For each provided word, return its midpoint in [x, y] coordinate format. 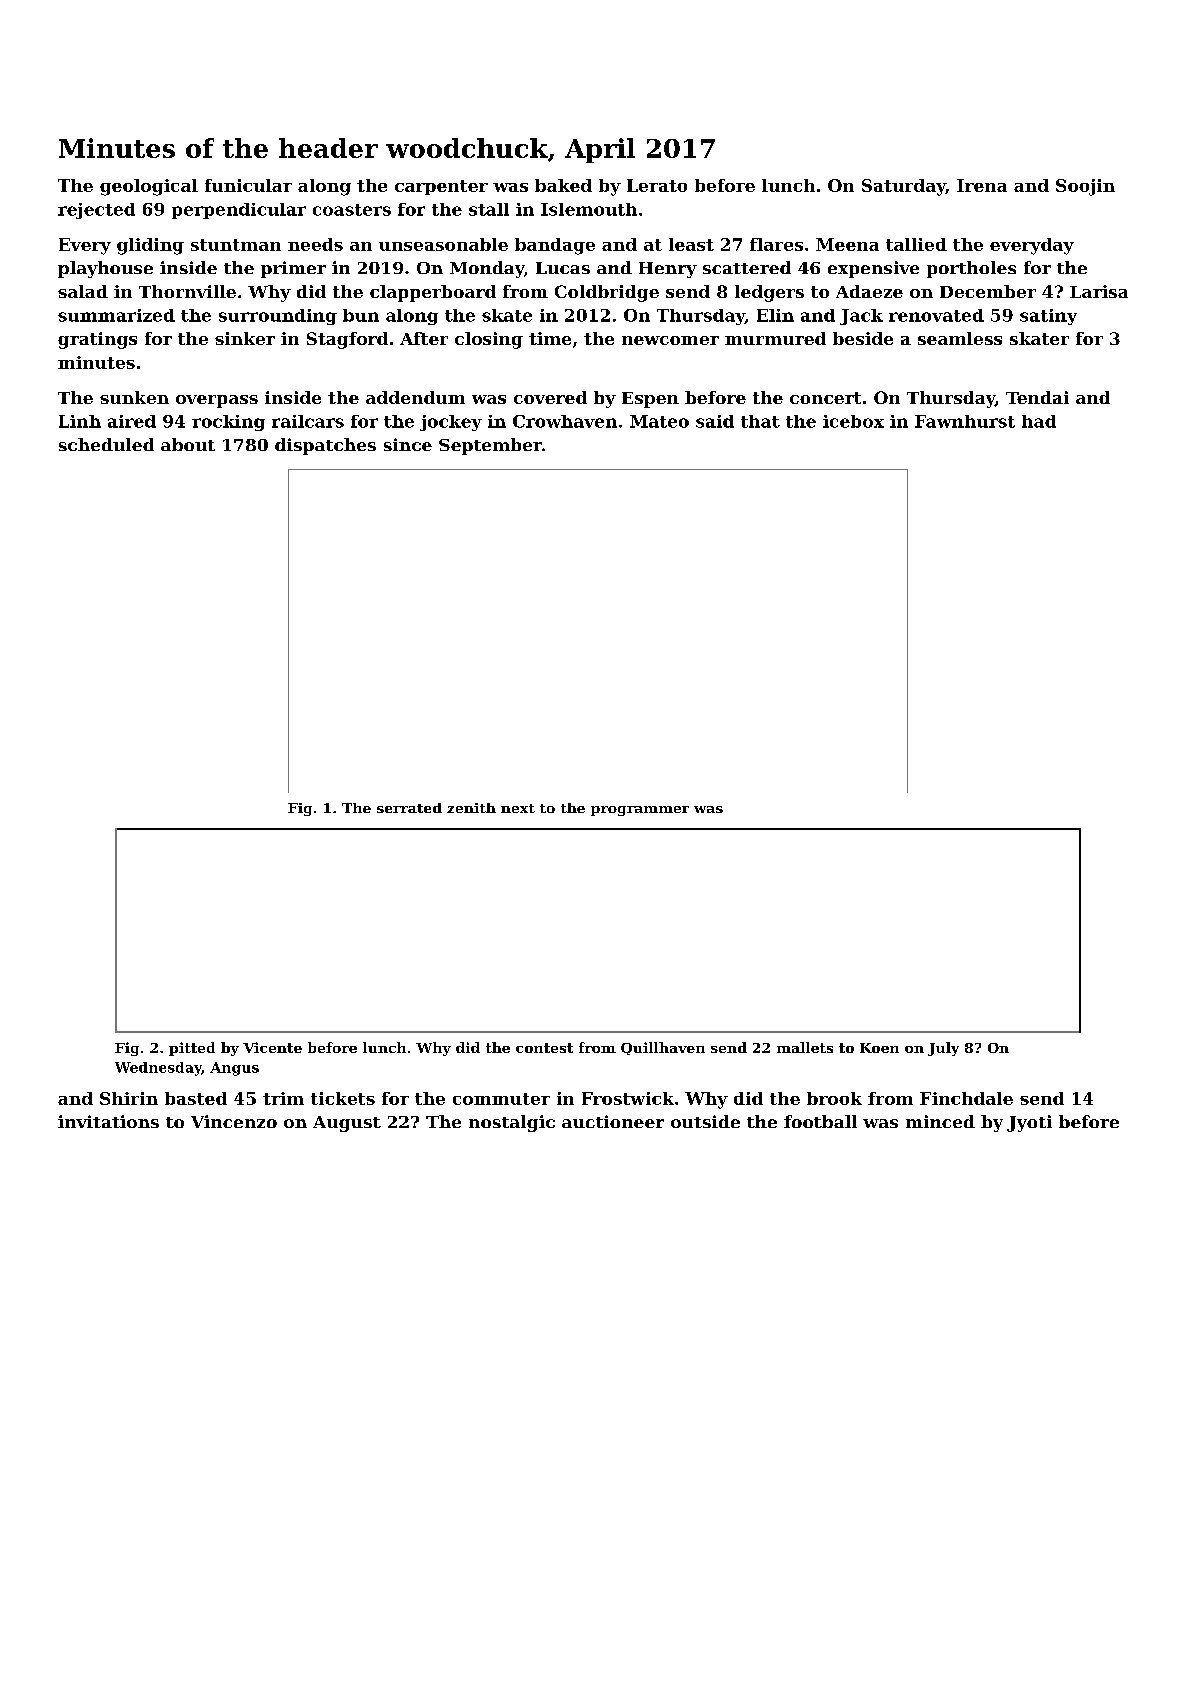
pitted [192, 1049]
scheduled [106, 444]
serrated [409, 808]
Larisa [1099, 291]
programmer [640, 811]
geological [149, 187]
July [943, 1049]
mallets [805, 1047]
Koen [879, 1048]
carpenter [441, 187]
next [518, 808]
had [1039, 421]
